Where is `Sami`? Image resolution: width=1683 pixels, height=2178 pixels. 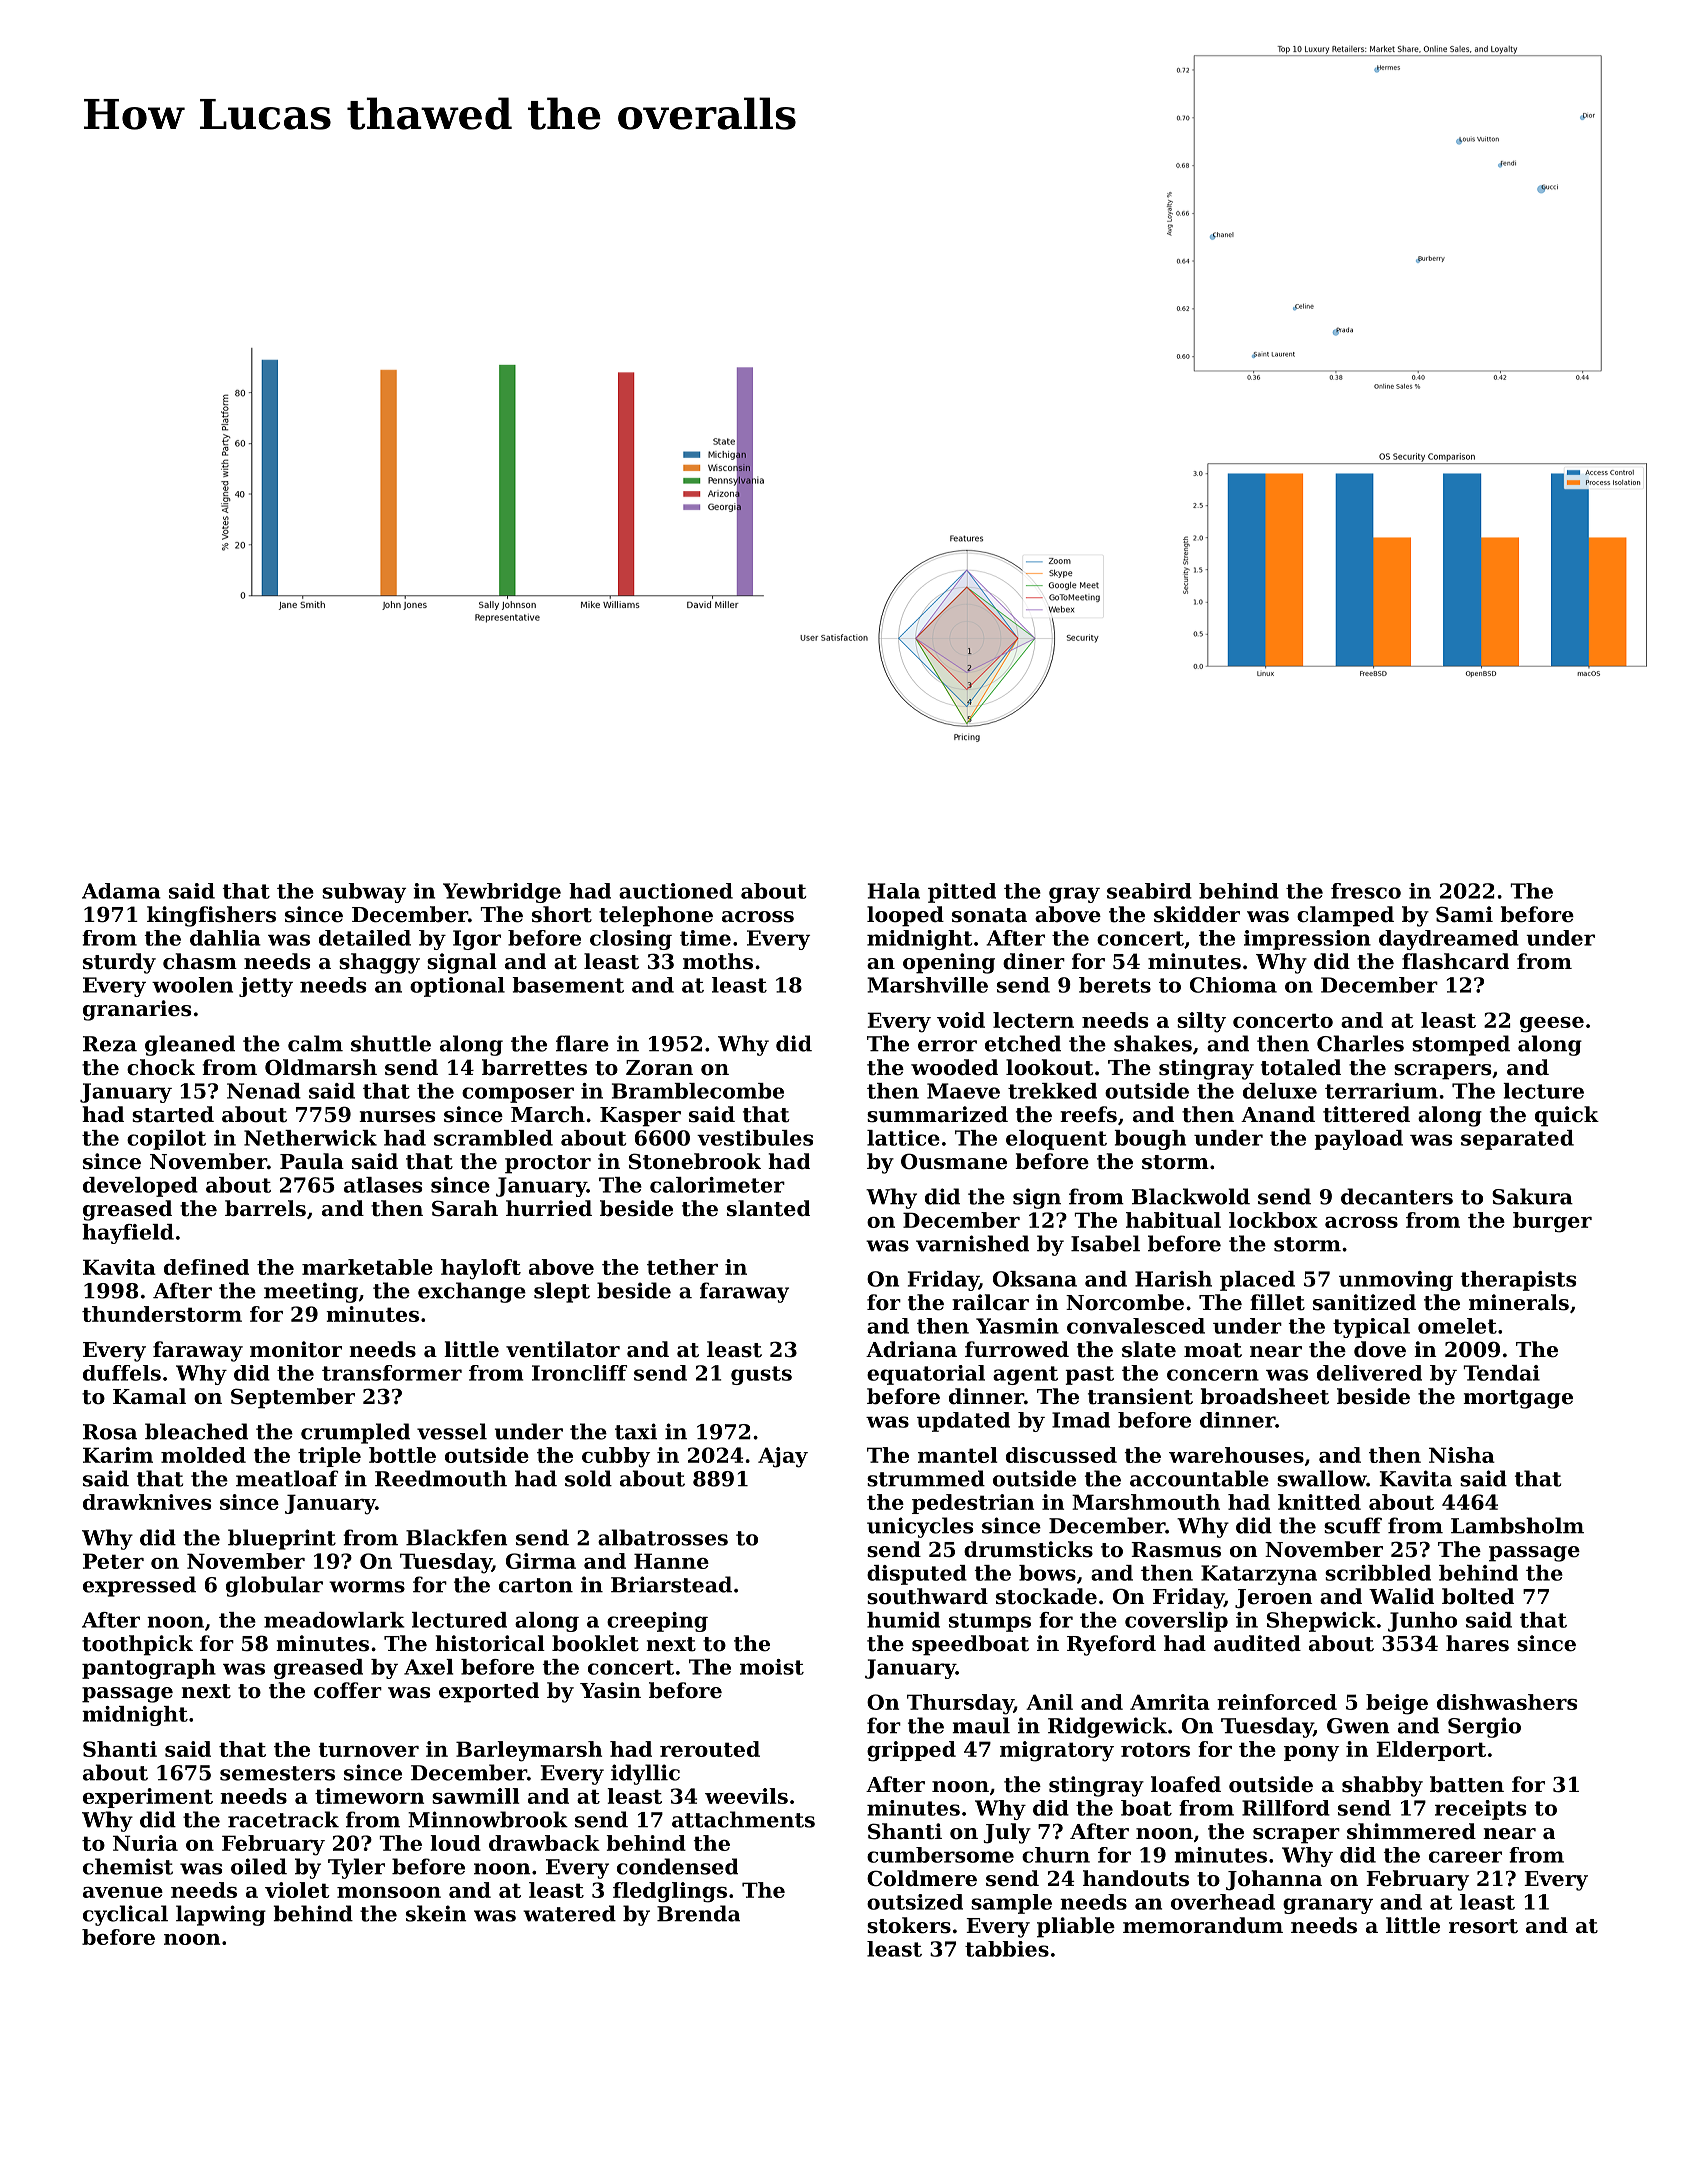 Sami is located at coordinates (1464, 914).
